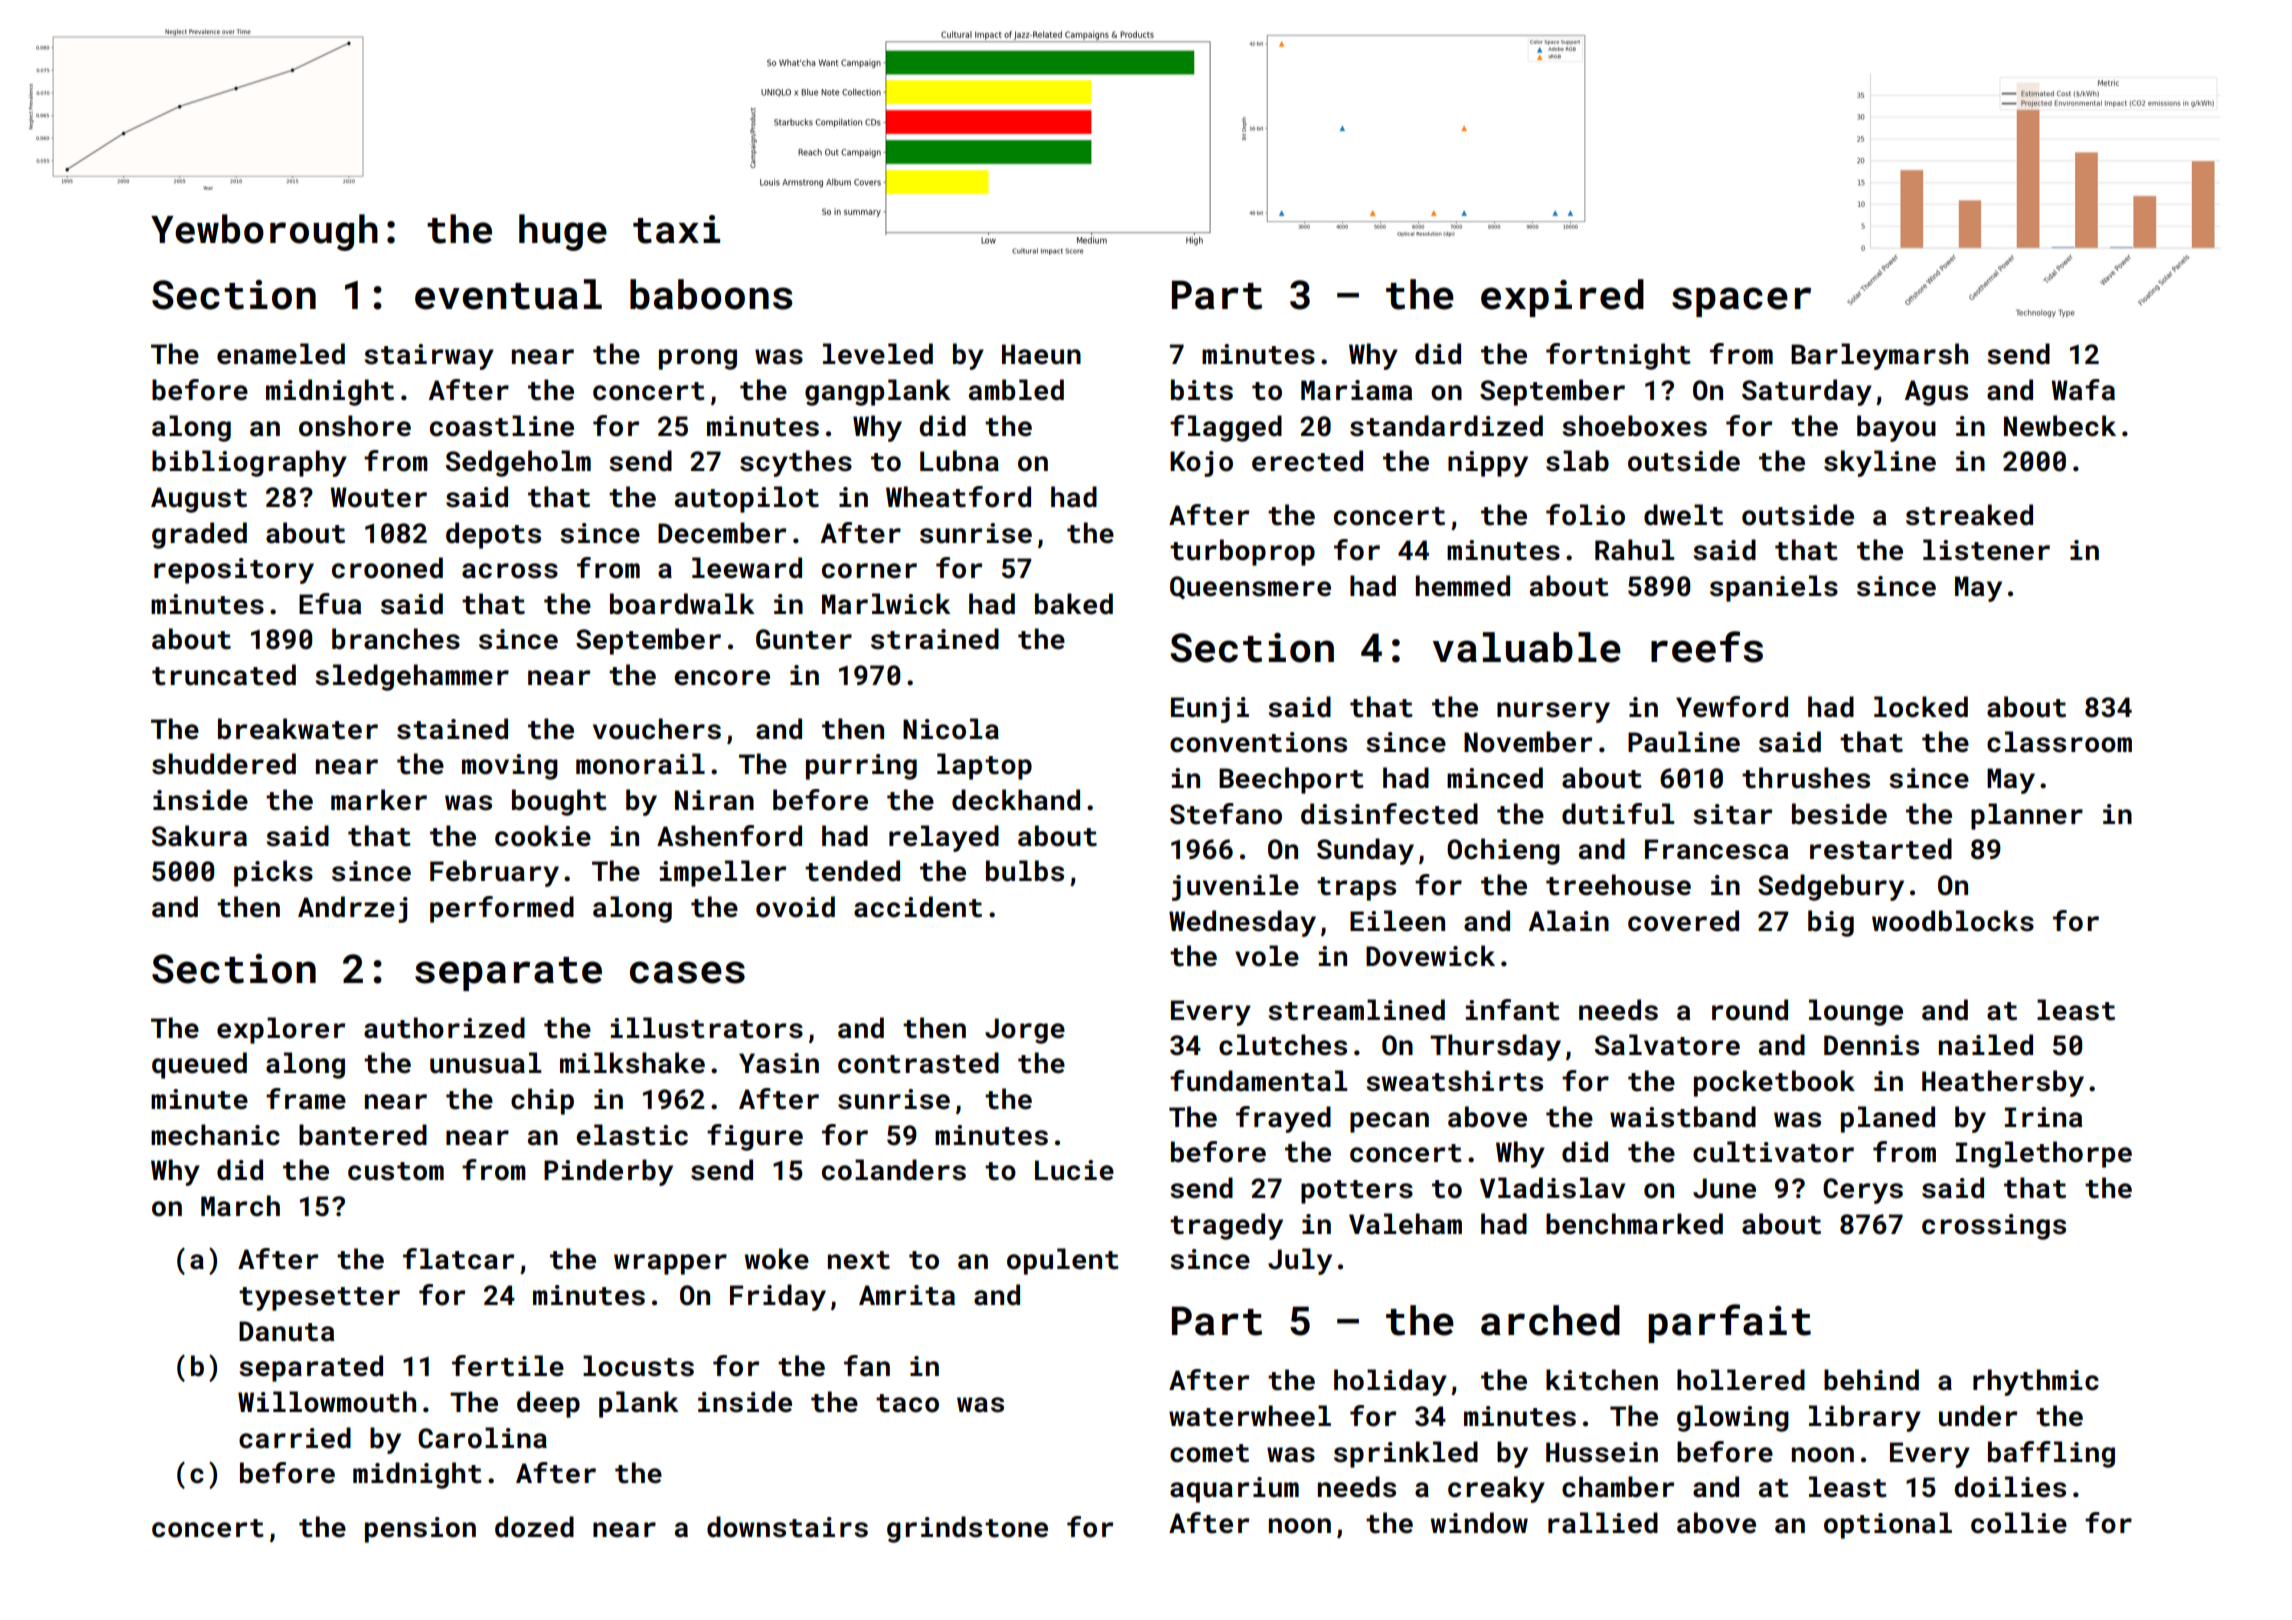 The image size is (2292, 1620). I want to click on depots, so click(493, 535).
